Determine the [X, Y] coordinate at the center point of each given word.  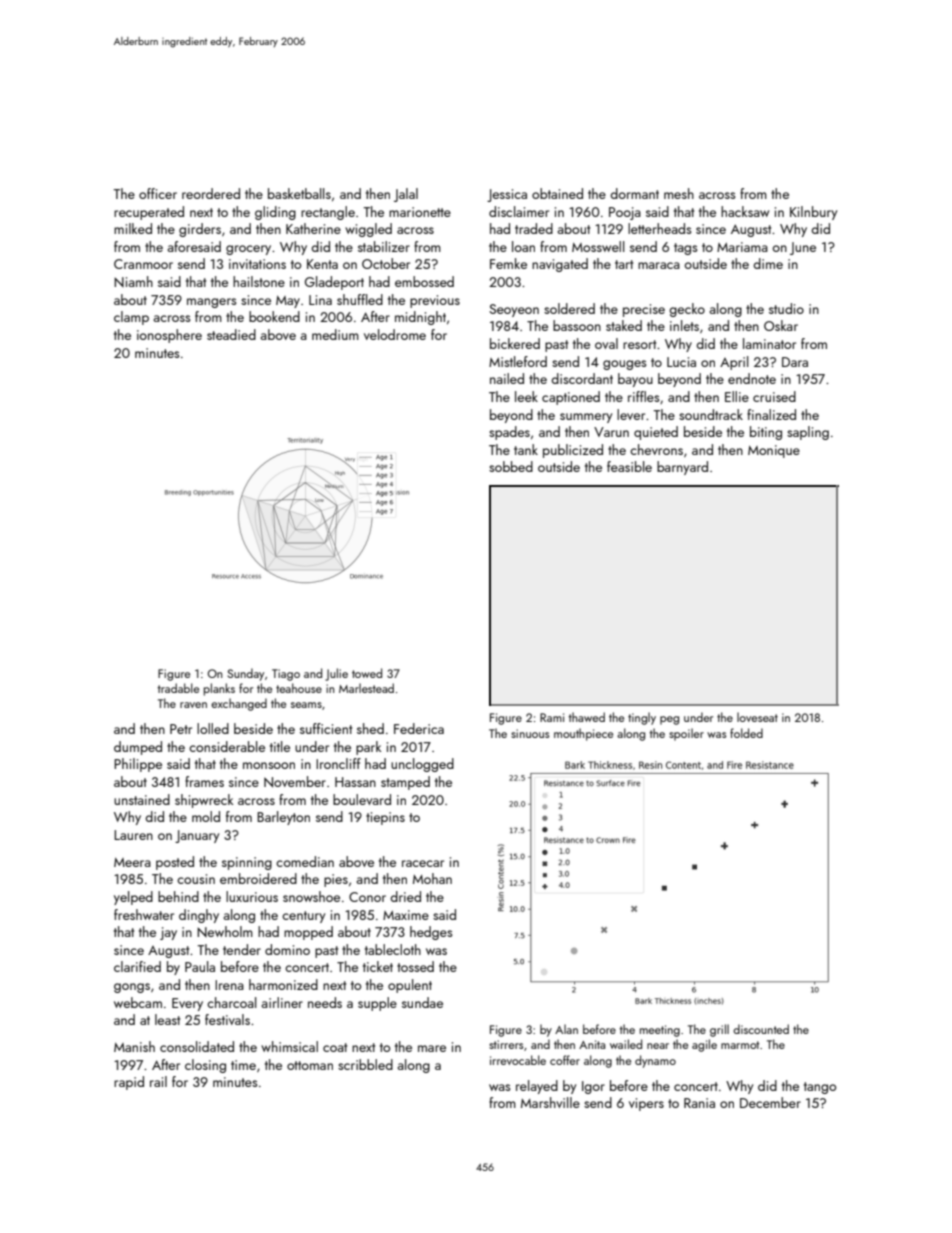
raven [193, 705]
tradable [178, 688]
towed [367, 673]
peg [669, 720]
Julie [336, 674]
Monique [774, 451]
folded [746, 733]
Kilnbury [813, 213]
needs [325, 1002]
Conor [367, 897]
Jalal [406, 195]
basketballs [299, 193]
